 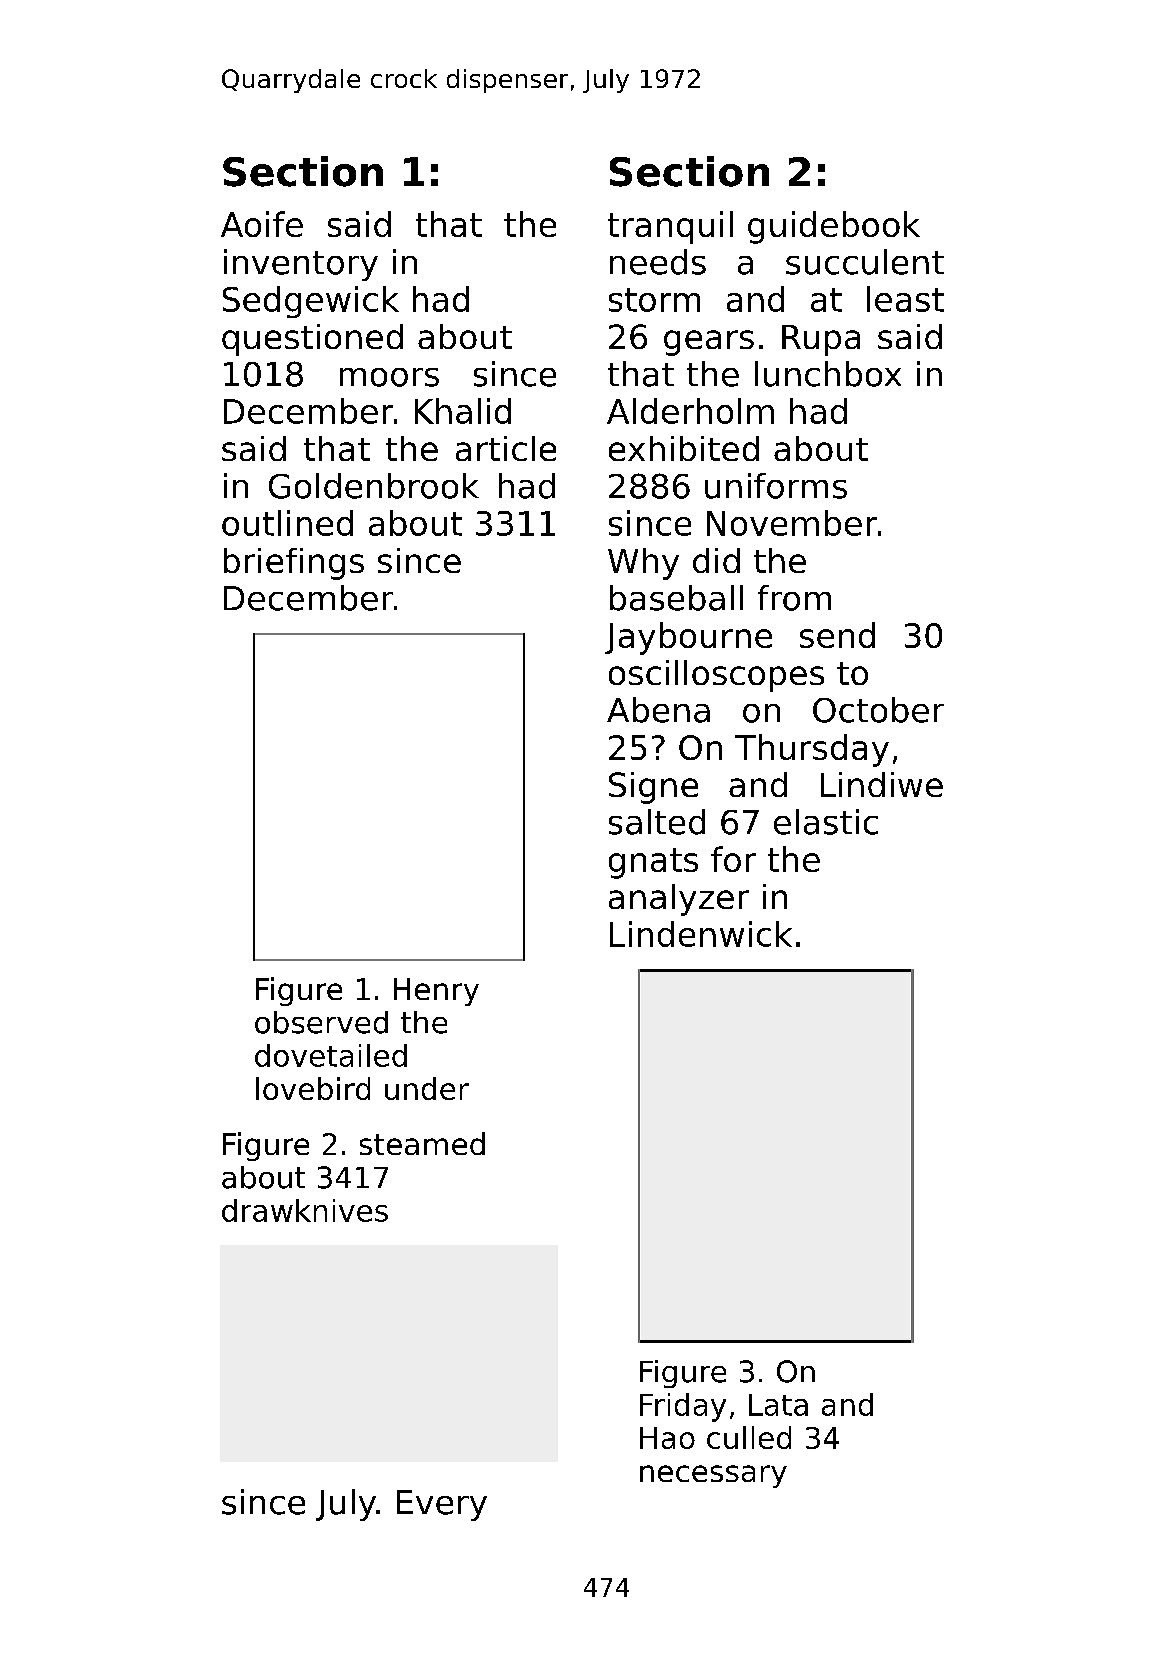 I want to click on Goldenbrook, so click(x=374, y=486).
